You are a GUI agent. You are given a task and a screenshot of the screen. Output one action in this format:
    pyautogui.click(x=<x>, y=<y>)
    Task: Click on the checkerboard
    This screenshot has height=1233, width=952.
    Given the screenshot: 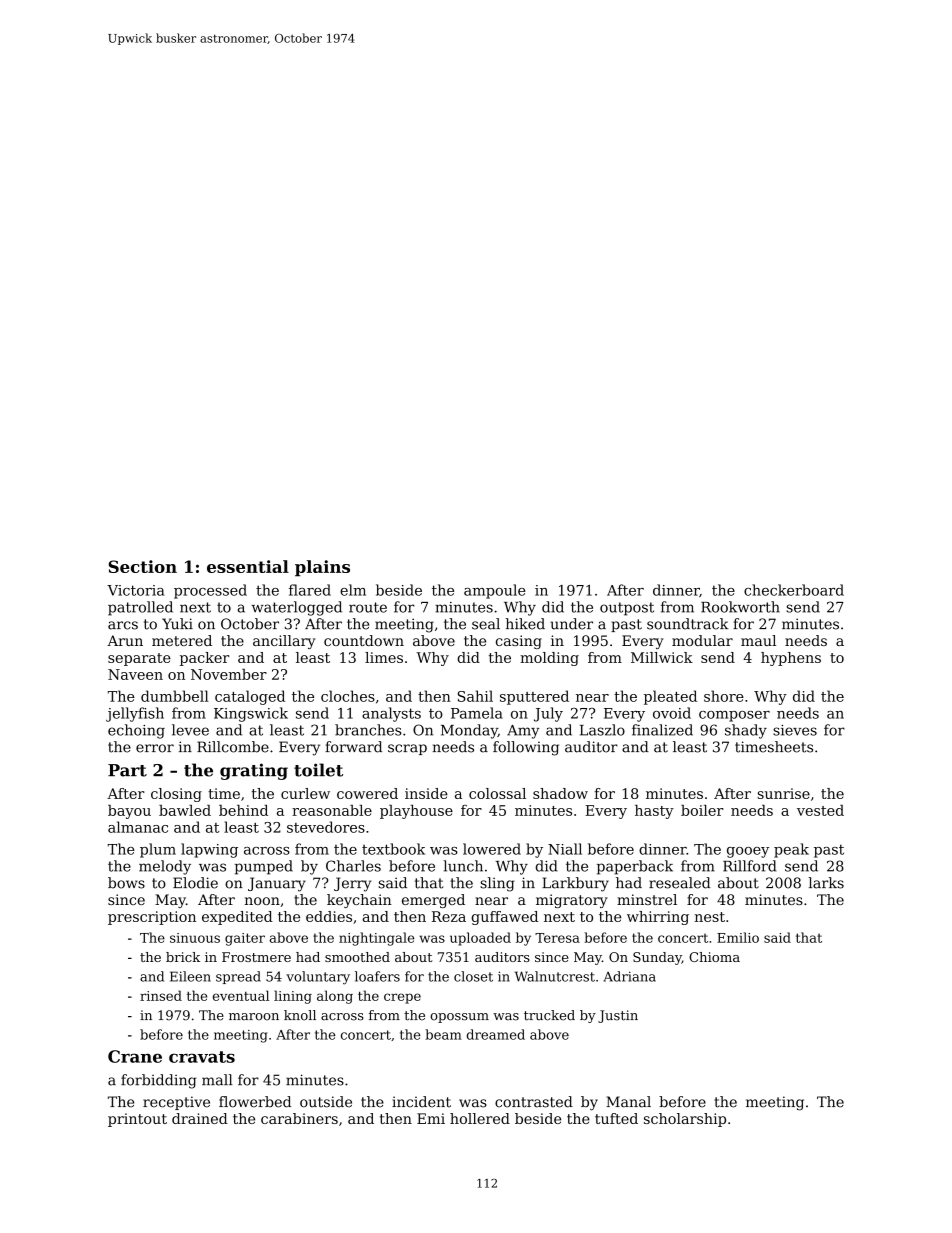 What is the action you would take?
    pyautogui.click(x=794, y=590)
